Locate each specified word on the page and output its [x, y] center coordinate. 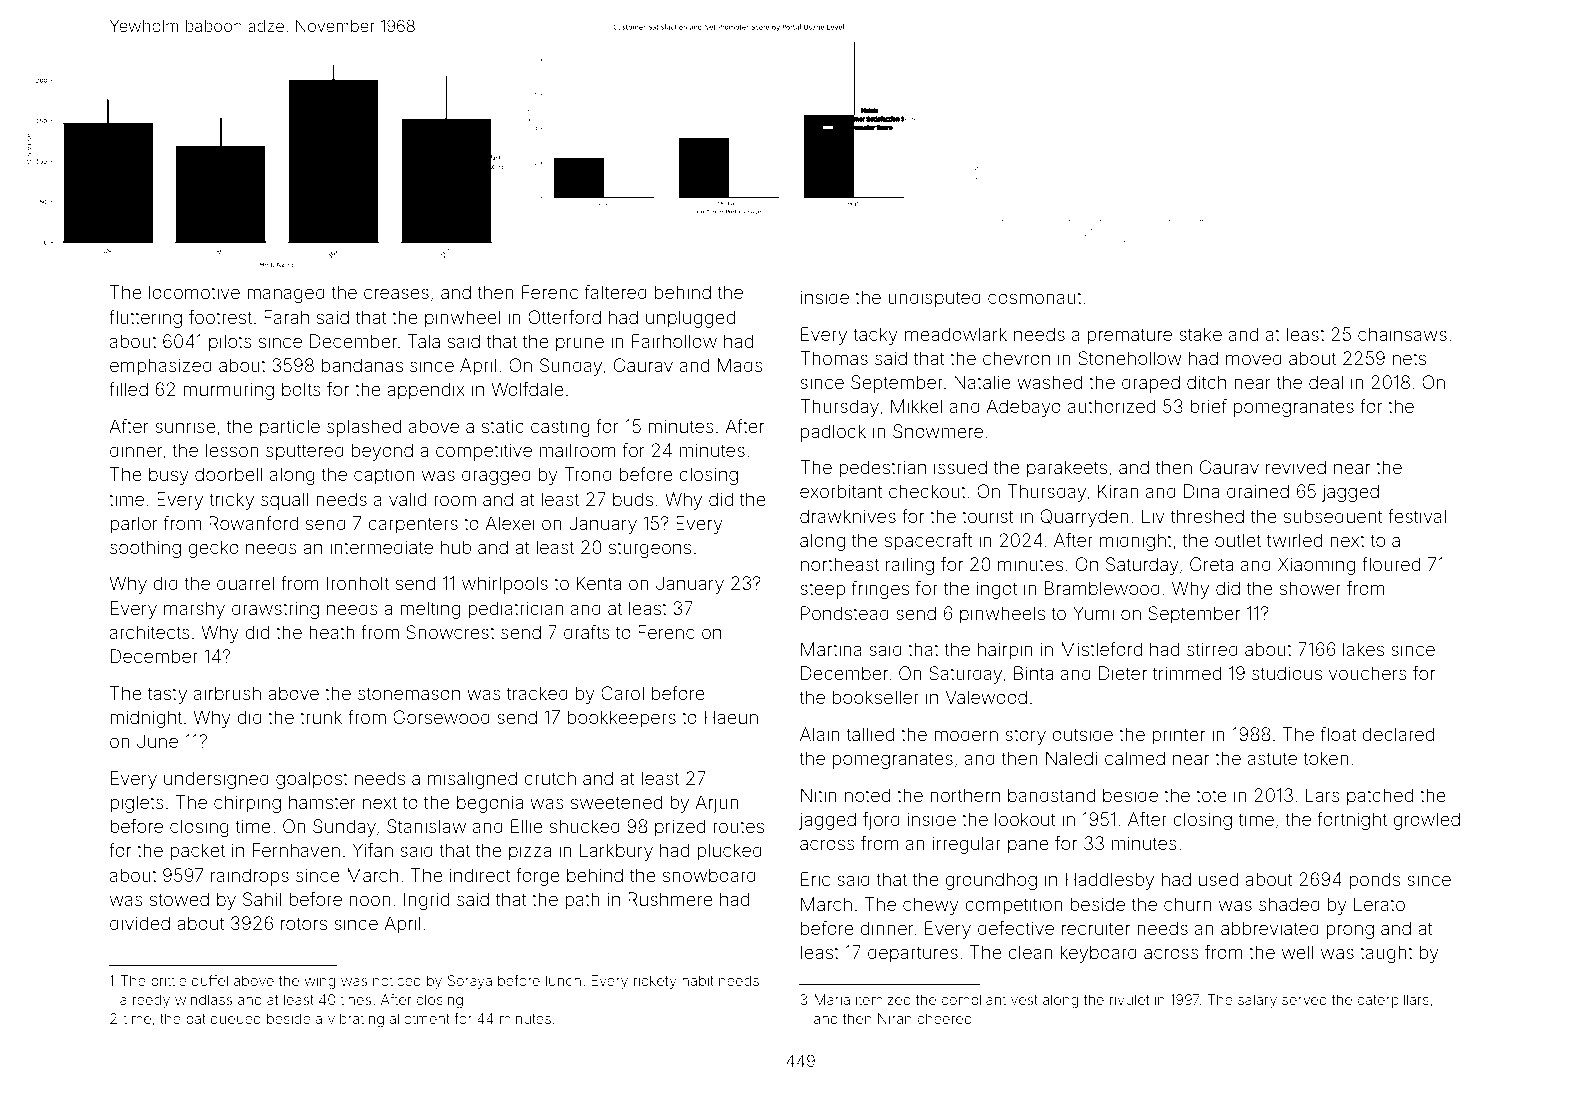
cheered [945, 1018]
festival [1417, 516]
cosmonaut [1035, 297]
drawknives [848, 516]
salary [1257, 1001]
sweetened [616, 802]
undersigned [216, 780]
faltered [615, 292]
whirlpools [505, 585]
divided [140, 923]
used [1218, 879]
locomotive [194, 292]
